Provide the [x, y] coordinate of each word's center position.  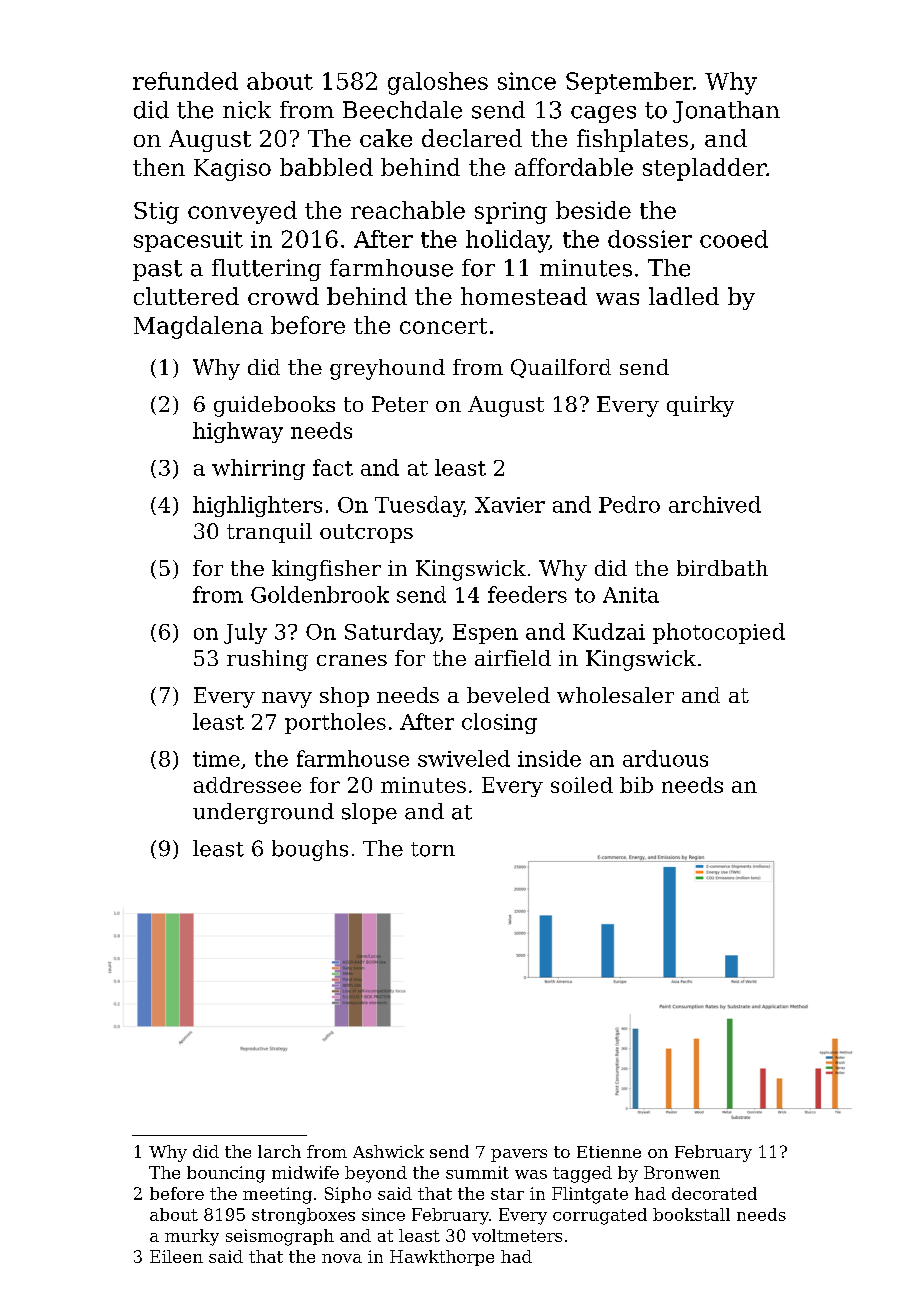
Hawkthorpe [442, 1258]
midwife [305, 1172]
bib [636, 785]
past [157, 270]
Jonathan [726, 112]
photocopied [719, 633]
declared [472, 138]
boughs [310, 850]
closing [499, 723]
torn [433, 849]
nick [247, 110]
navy [287, 700]
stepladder [704, 169]
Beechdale [402, 110]
